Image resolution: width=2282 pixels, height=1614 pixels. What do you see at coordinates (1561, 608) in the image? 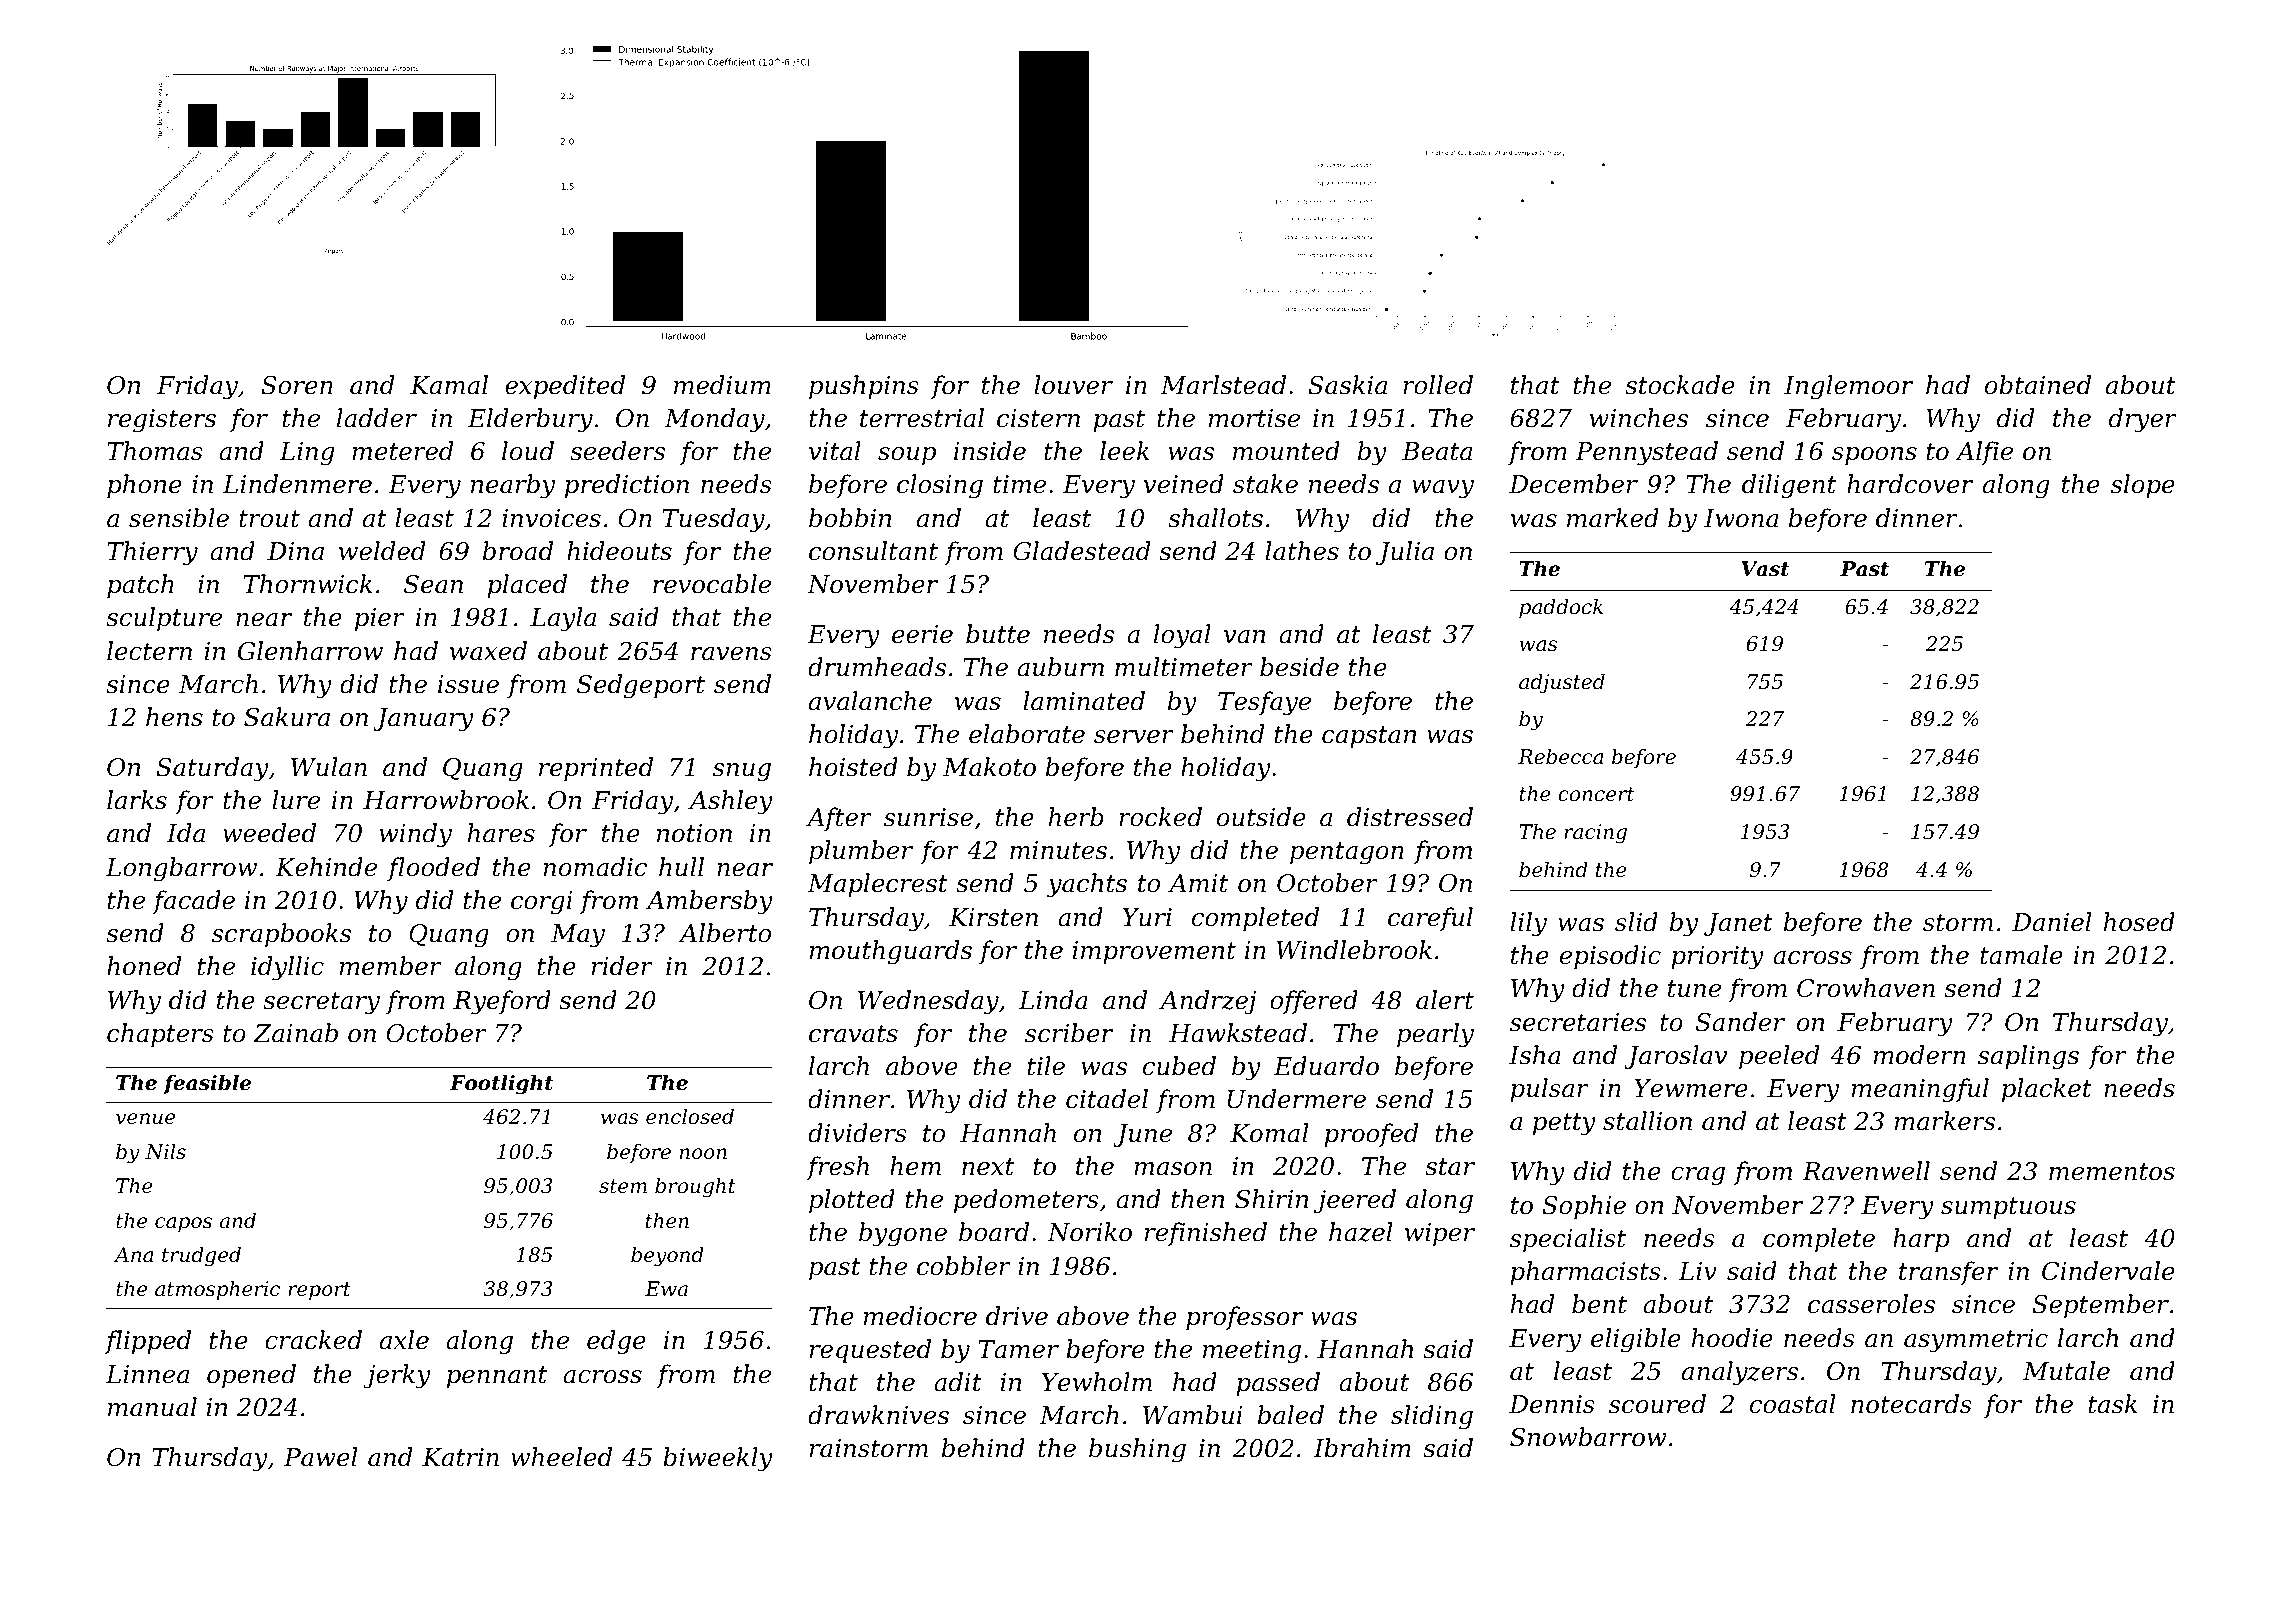
I see `paddock` at bounding box center [1561, 608].
